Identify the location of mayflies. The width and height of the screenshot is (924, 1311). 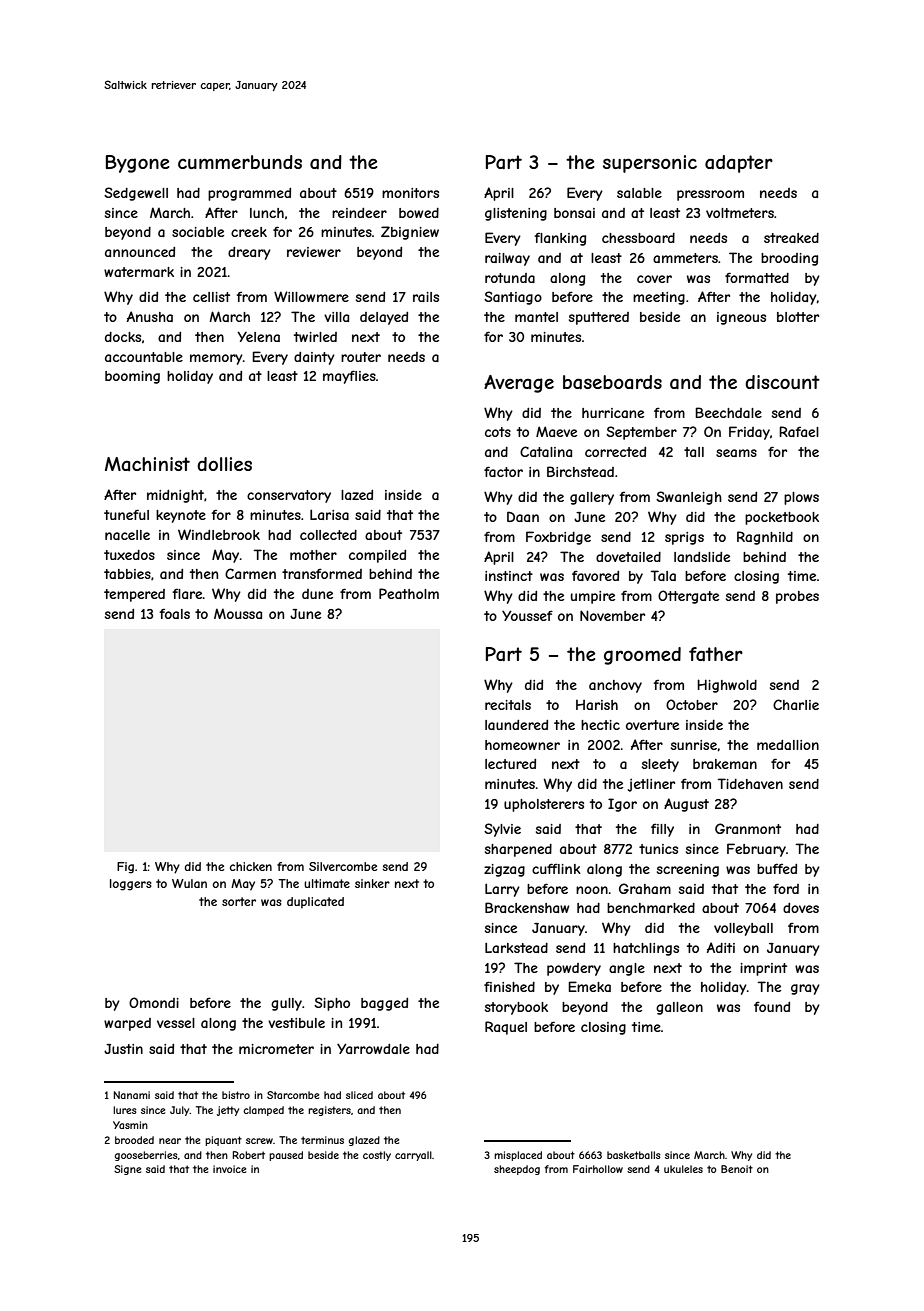
(349, 377).
